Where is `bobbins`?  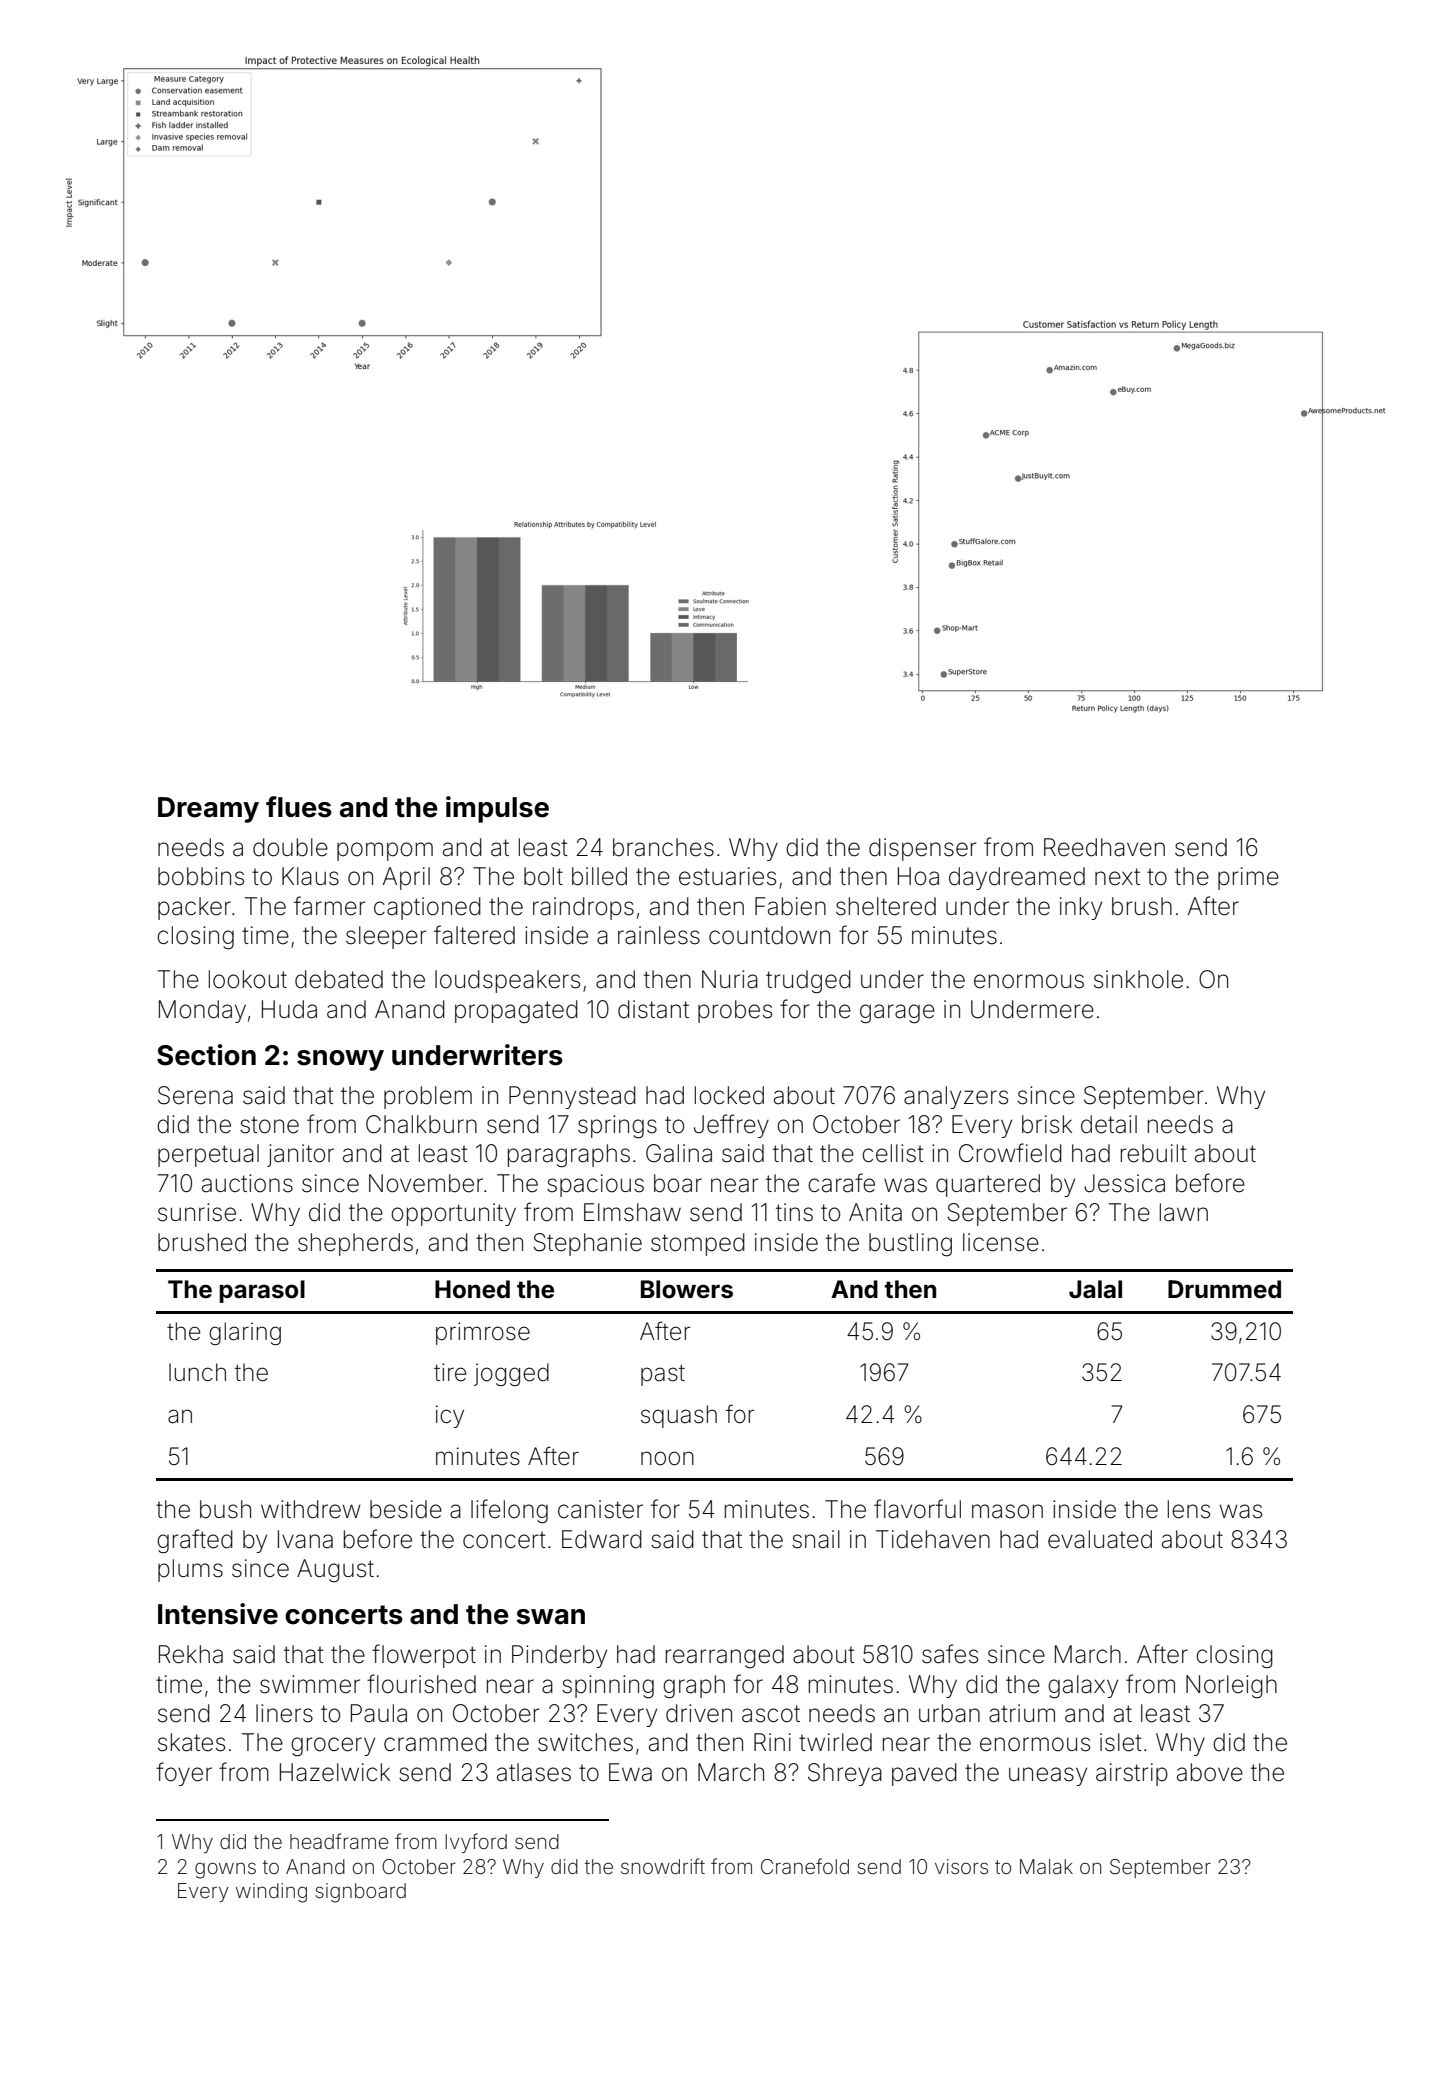
bobbins is located at coordinates (201, 876).
